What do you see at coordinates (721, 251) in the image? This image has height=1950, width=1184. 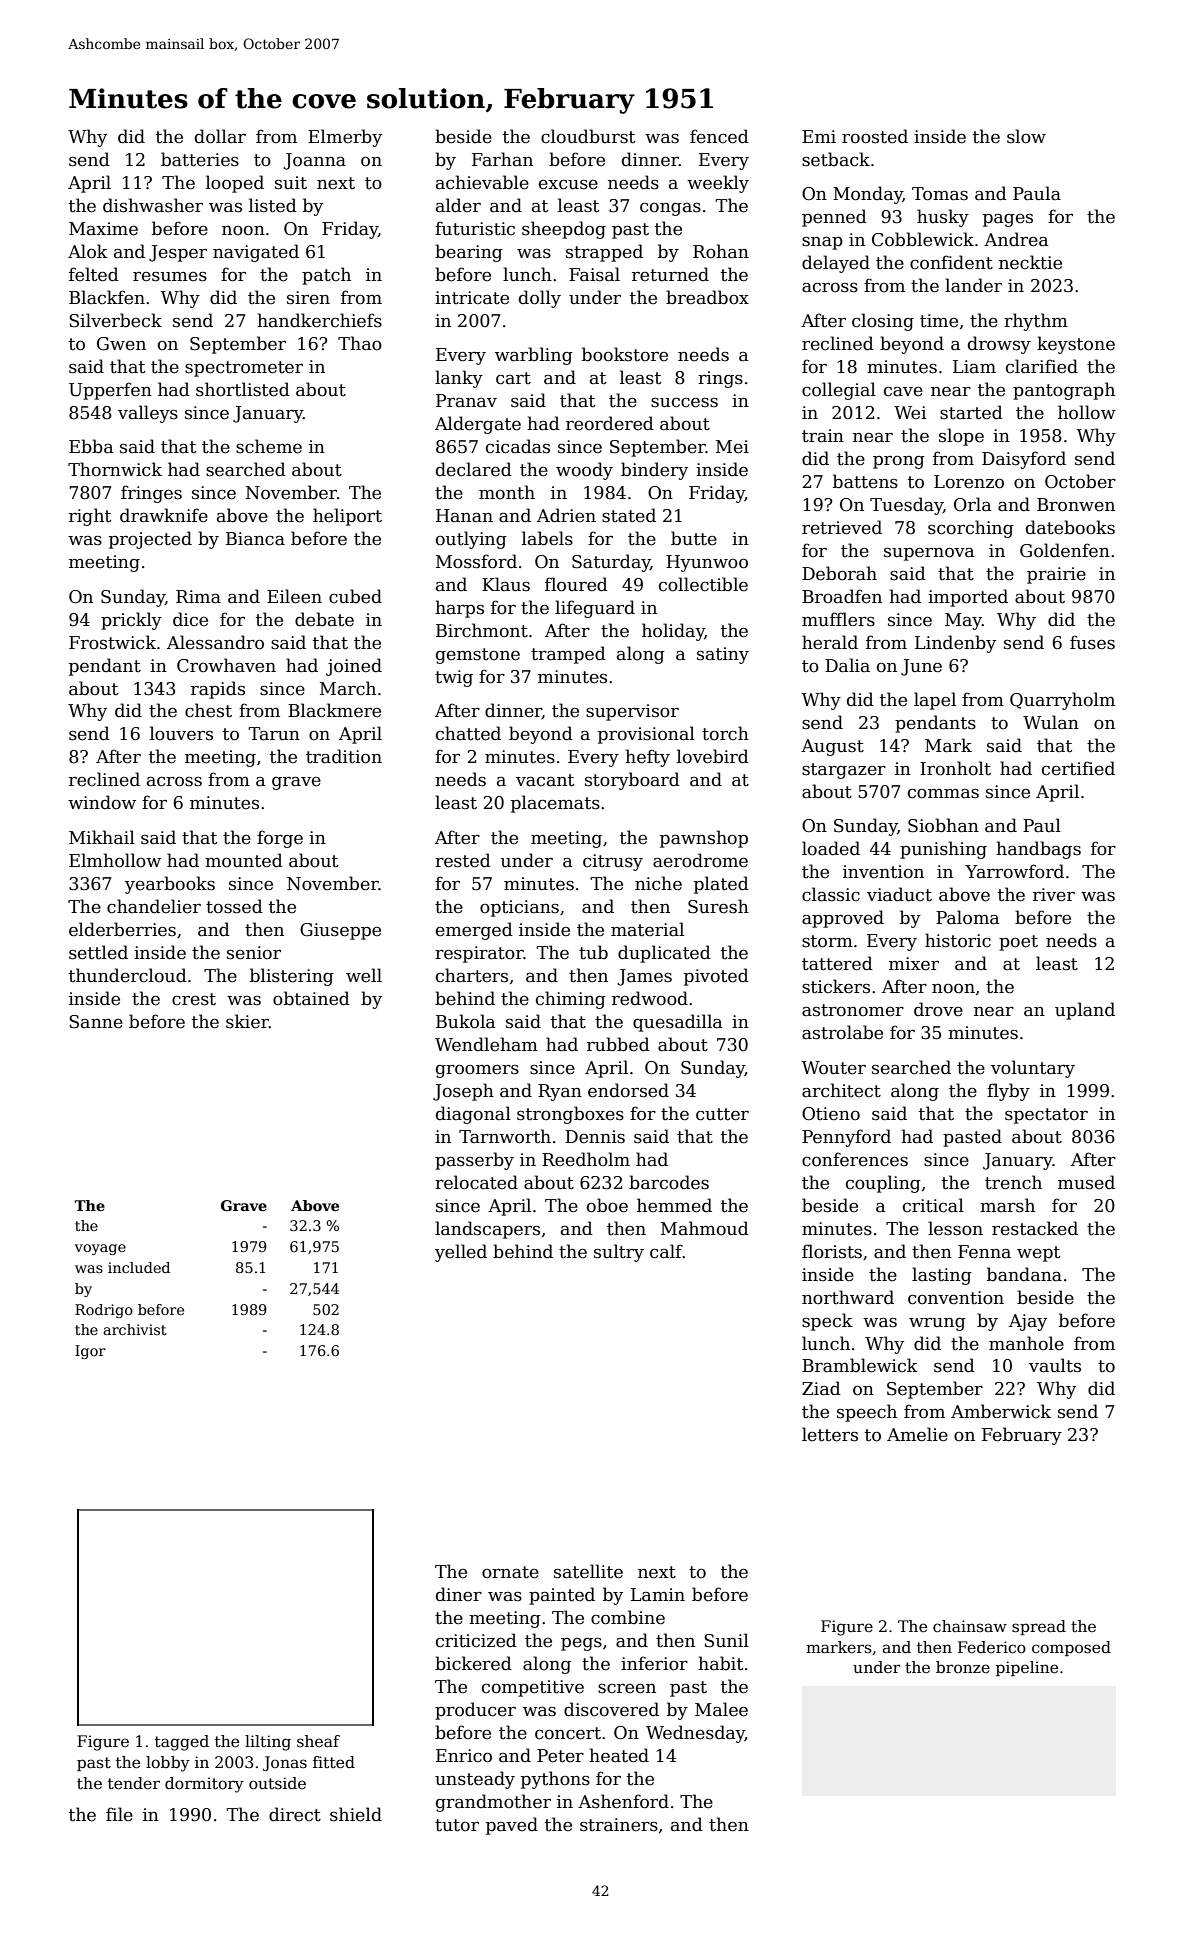 I see `Rohan` at bounding box center [721, 251].
